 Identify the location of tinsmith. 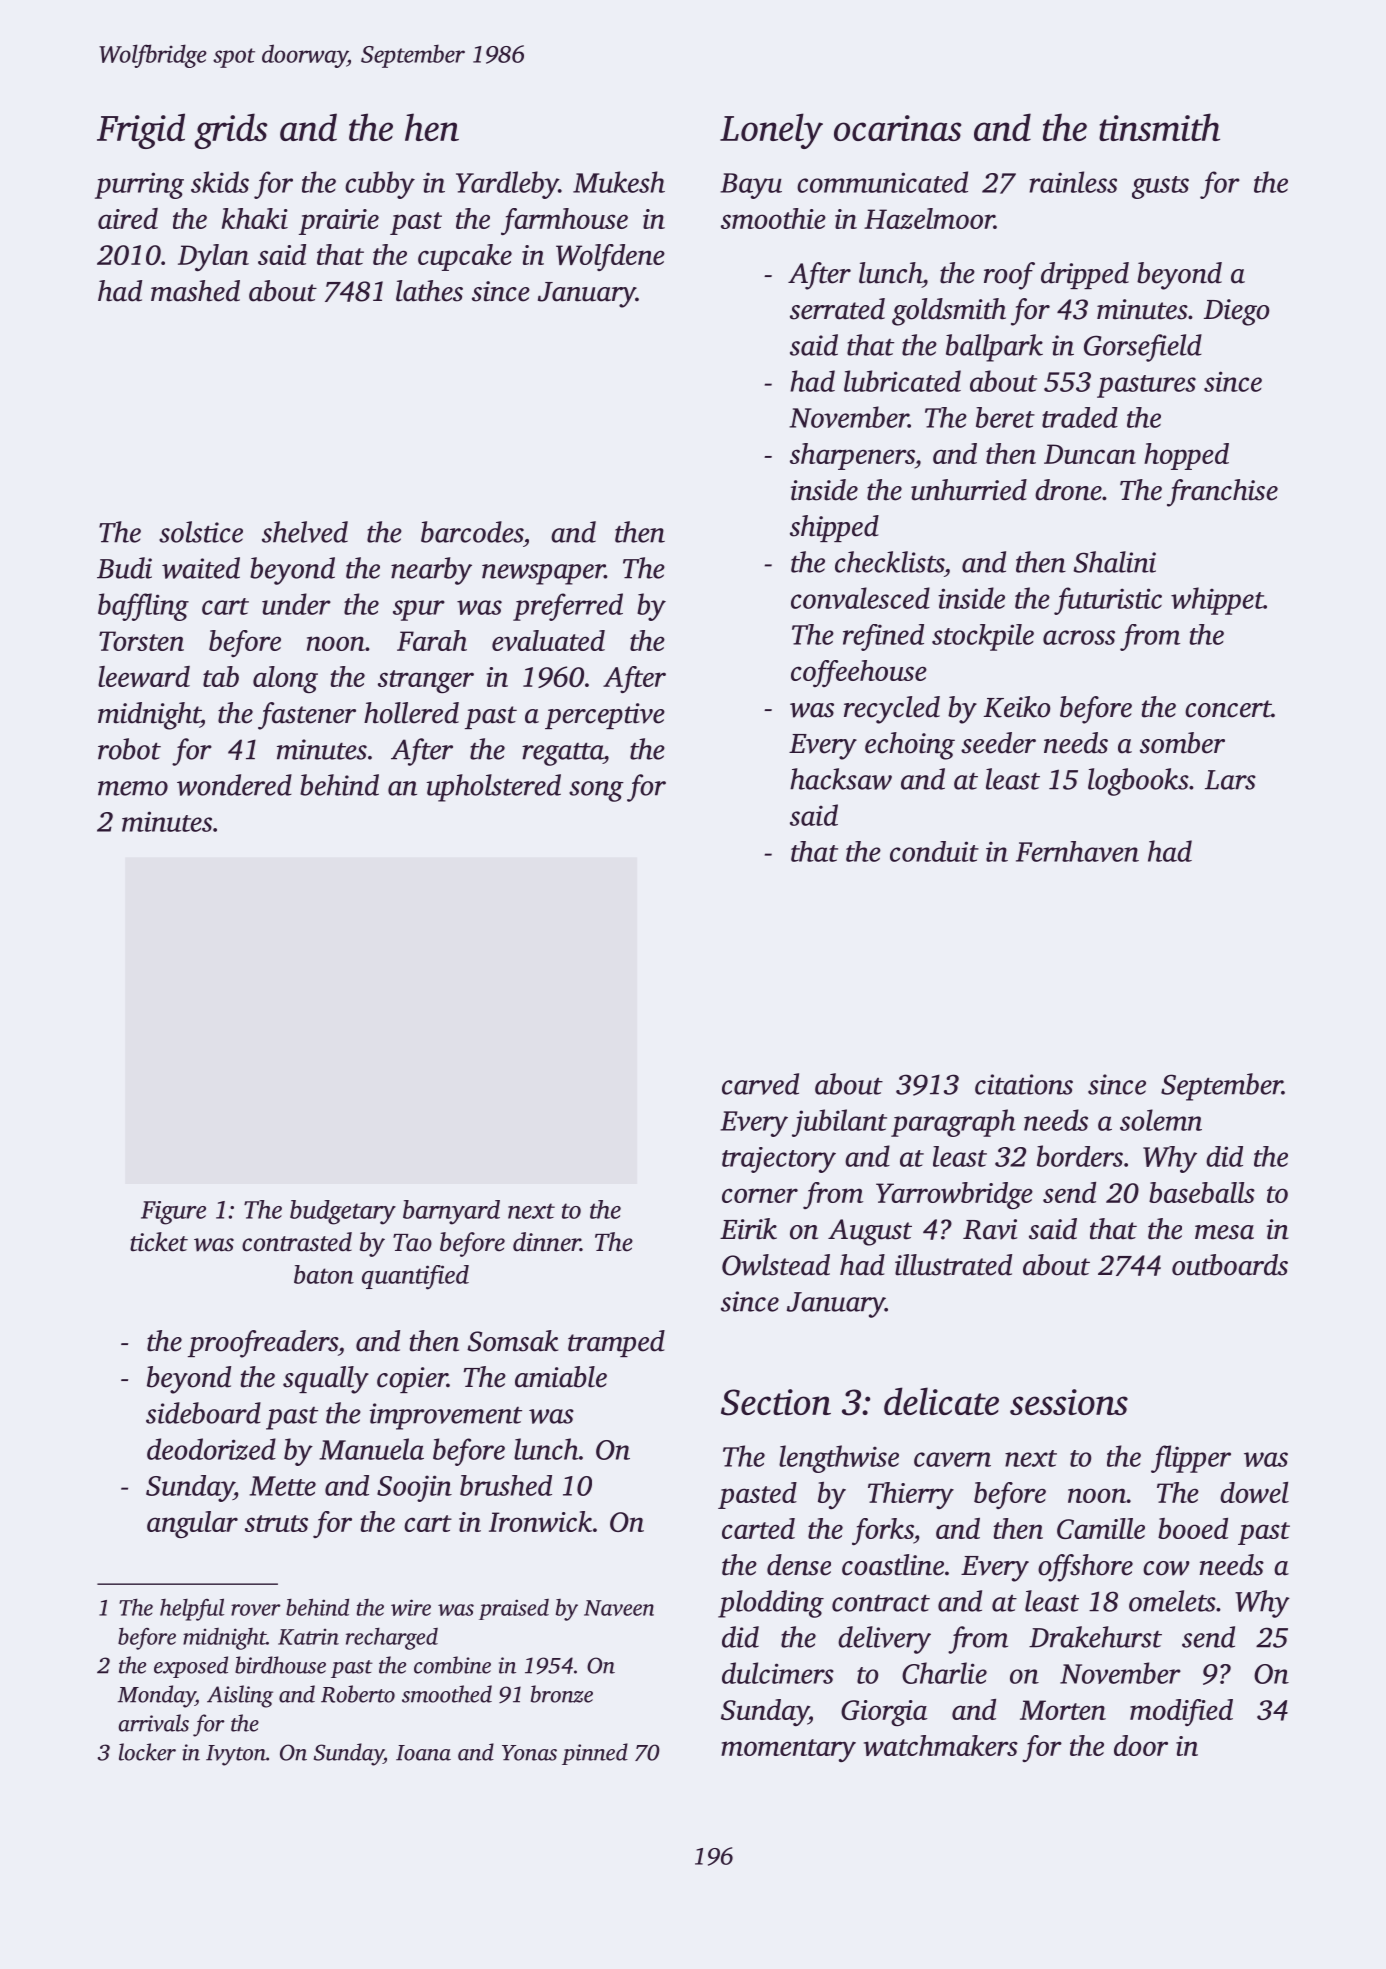
(1159, 127).
